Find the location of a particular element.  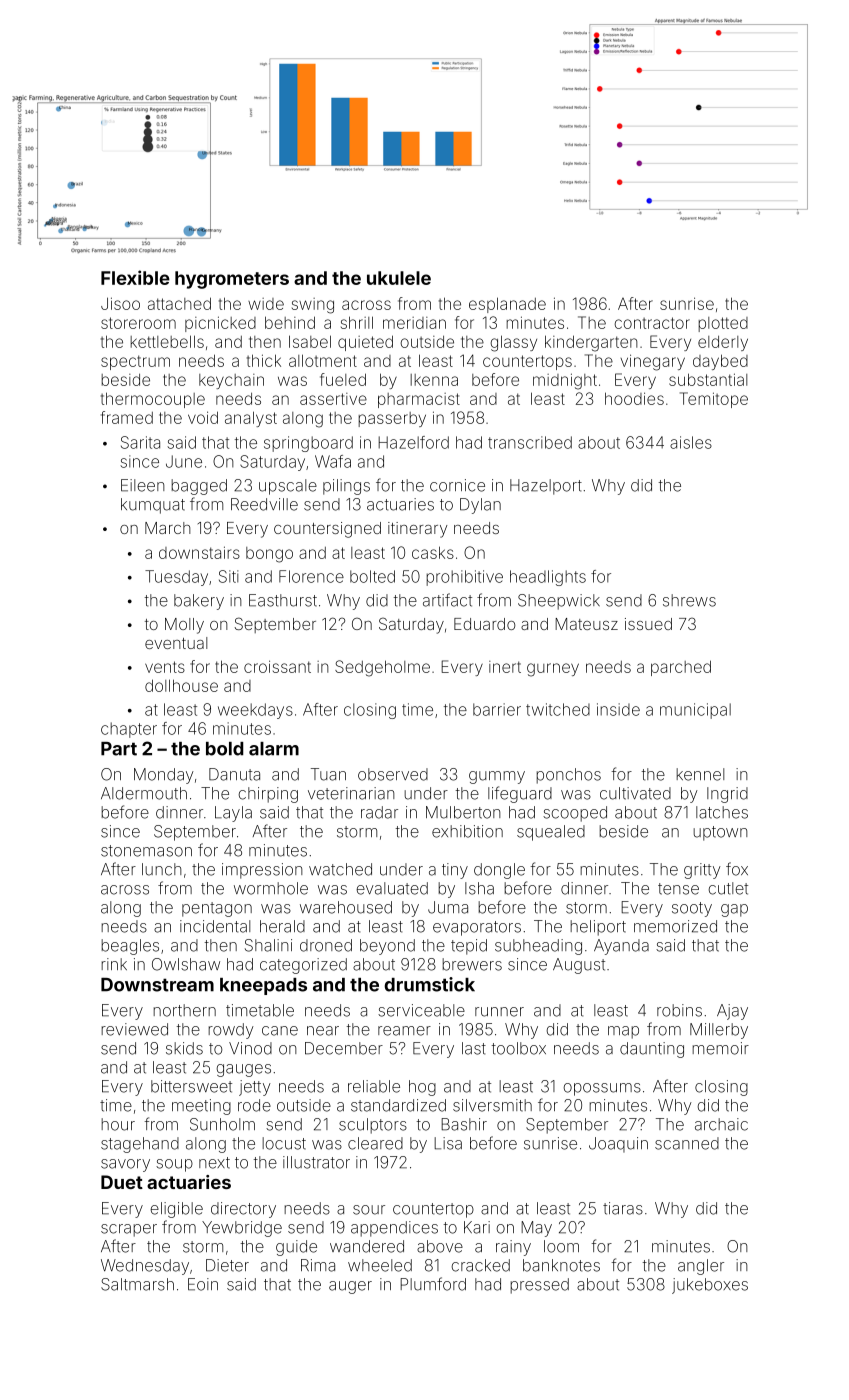

keychain is located at coordinates (231, 381).
